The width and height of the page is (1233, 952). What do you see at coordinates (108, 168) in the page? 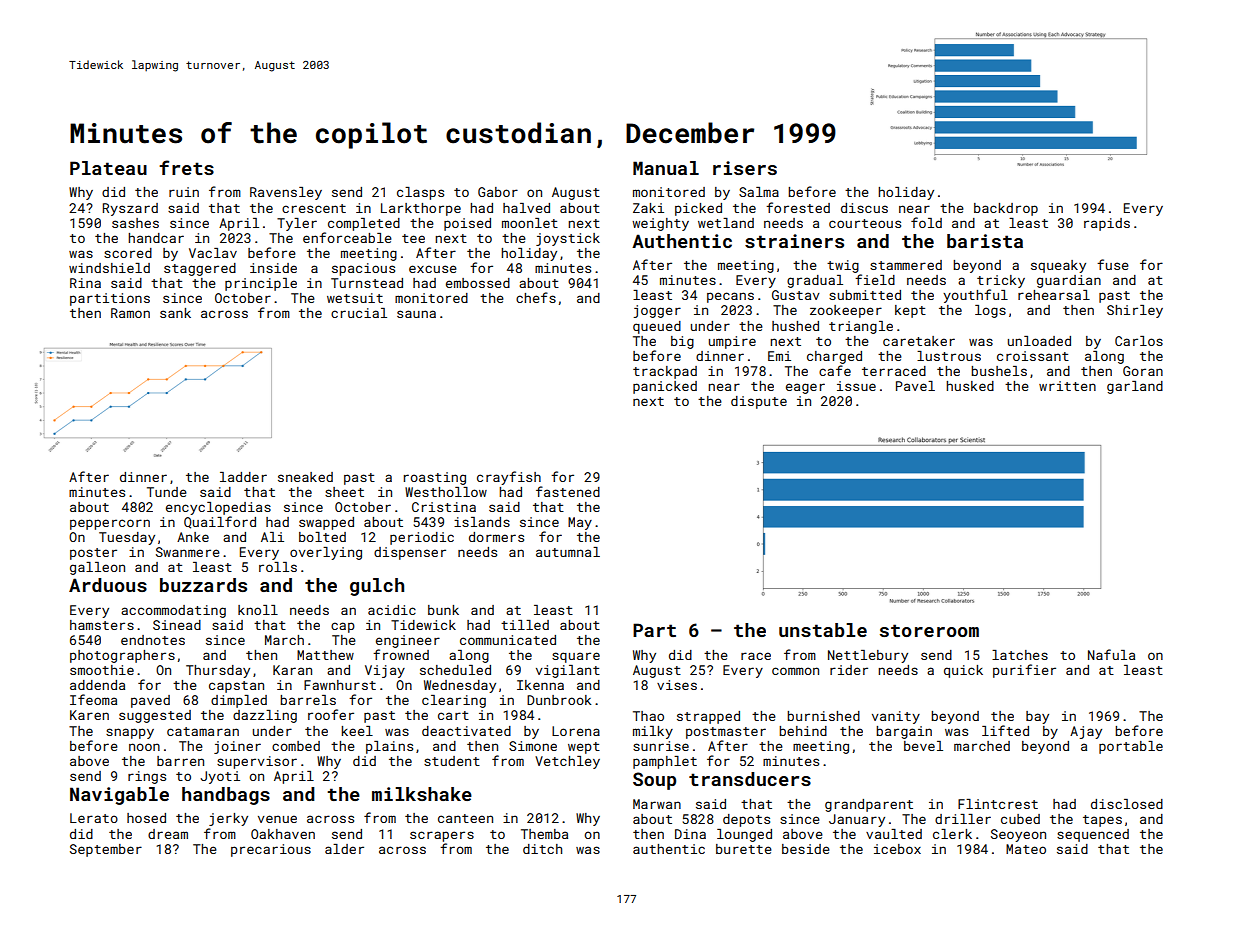
I see `Plateau` at bounding box center [108, 168].
